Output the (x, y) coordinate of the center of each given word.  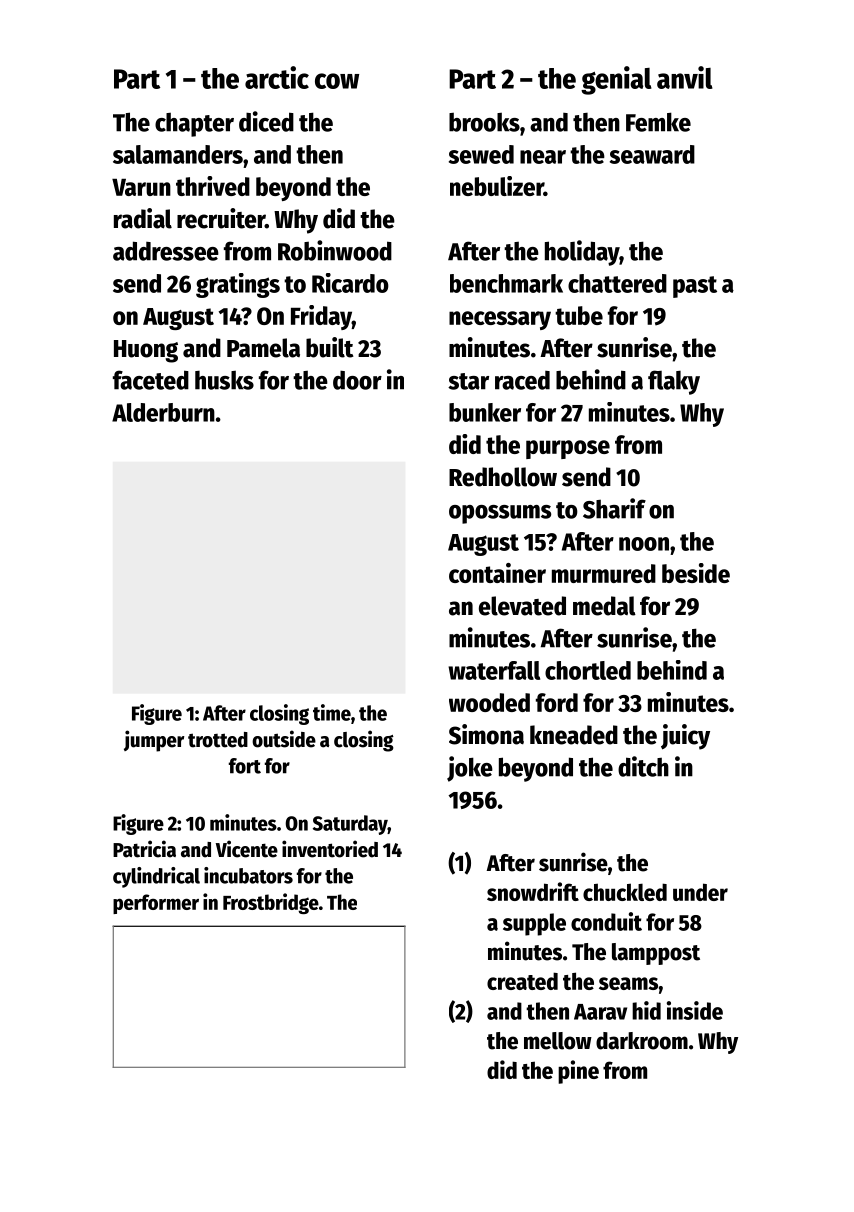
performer (156, 904)
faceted (151, 380)
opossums (500, 514)
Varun (141, 187)
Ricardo (350, 283)
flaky (674, 382)
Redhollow (503, 477)
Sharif (614, 508)
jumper (154, 741)
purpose (568, 449)
